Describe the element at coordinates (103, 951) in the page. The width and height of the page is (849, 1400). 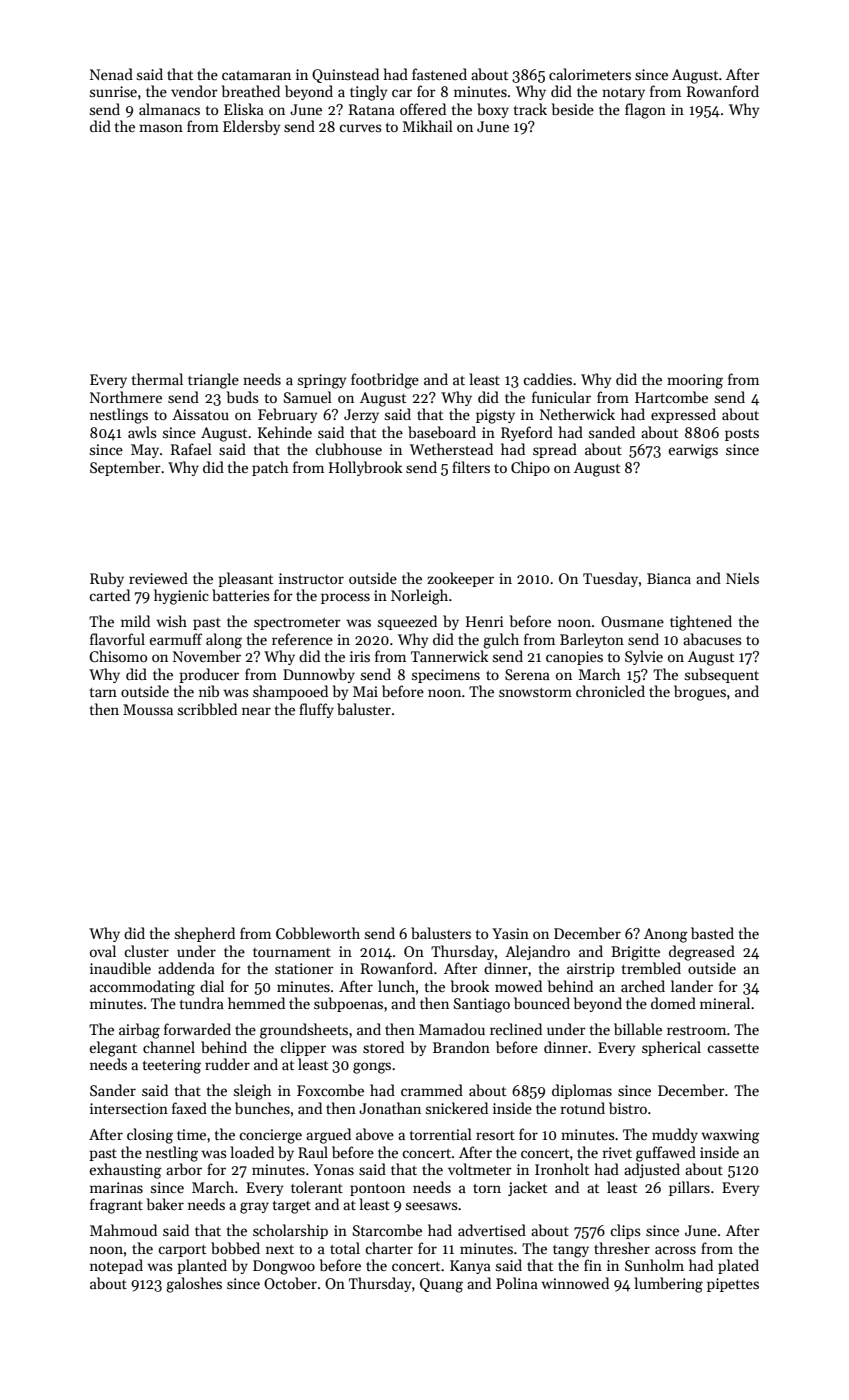
I see `oval` at that location.
